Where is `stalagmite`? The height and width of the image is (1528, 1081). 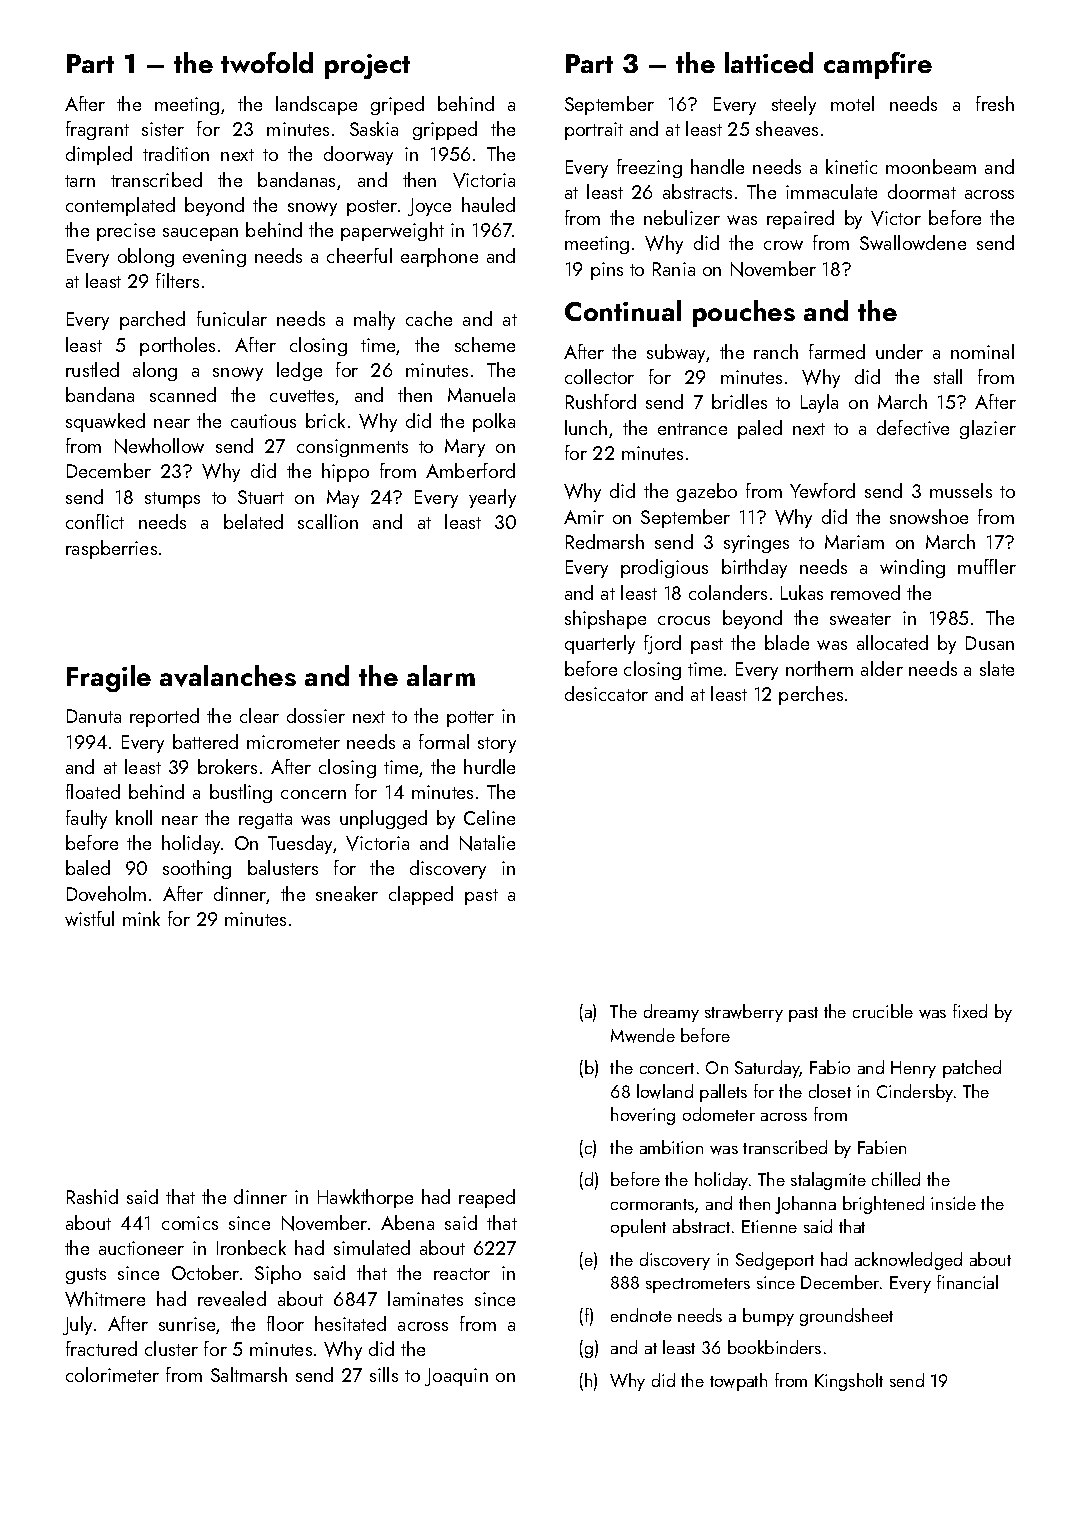
stalagmite is located at coordinates (828, 1181).
